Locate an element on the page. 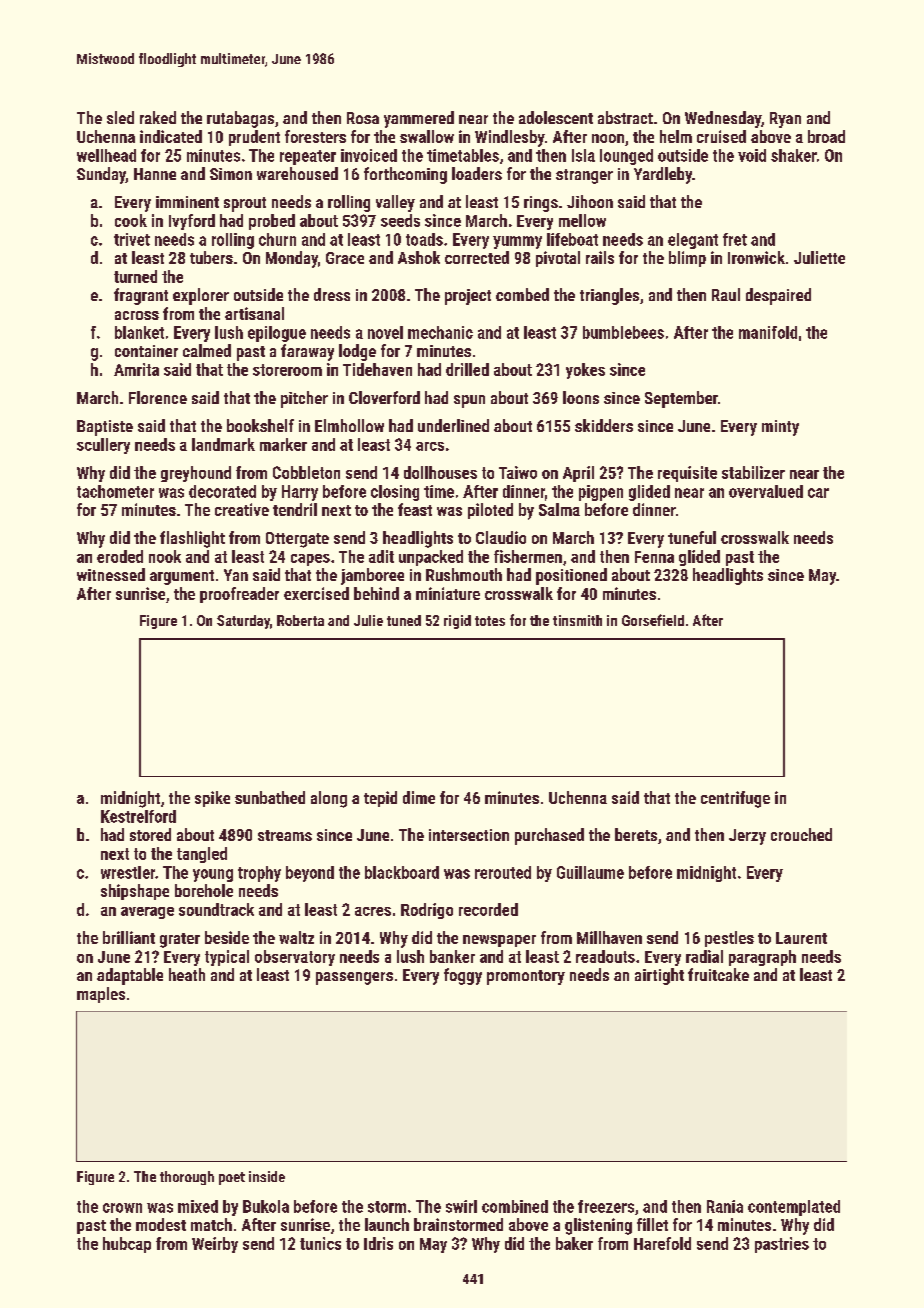  totes is located at coordinates (490, 621).
